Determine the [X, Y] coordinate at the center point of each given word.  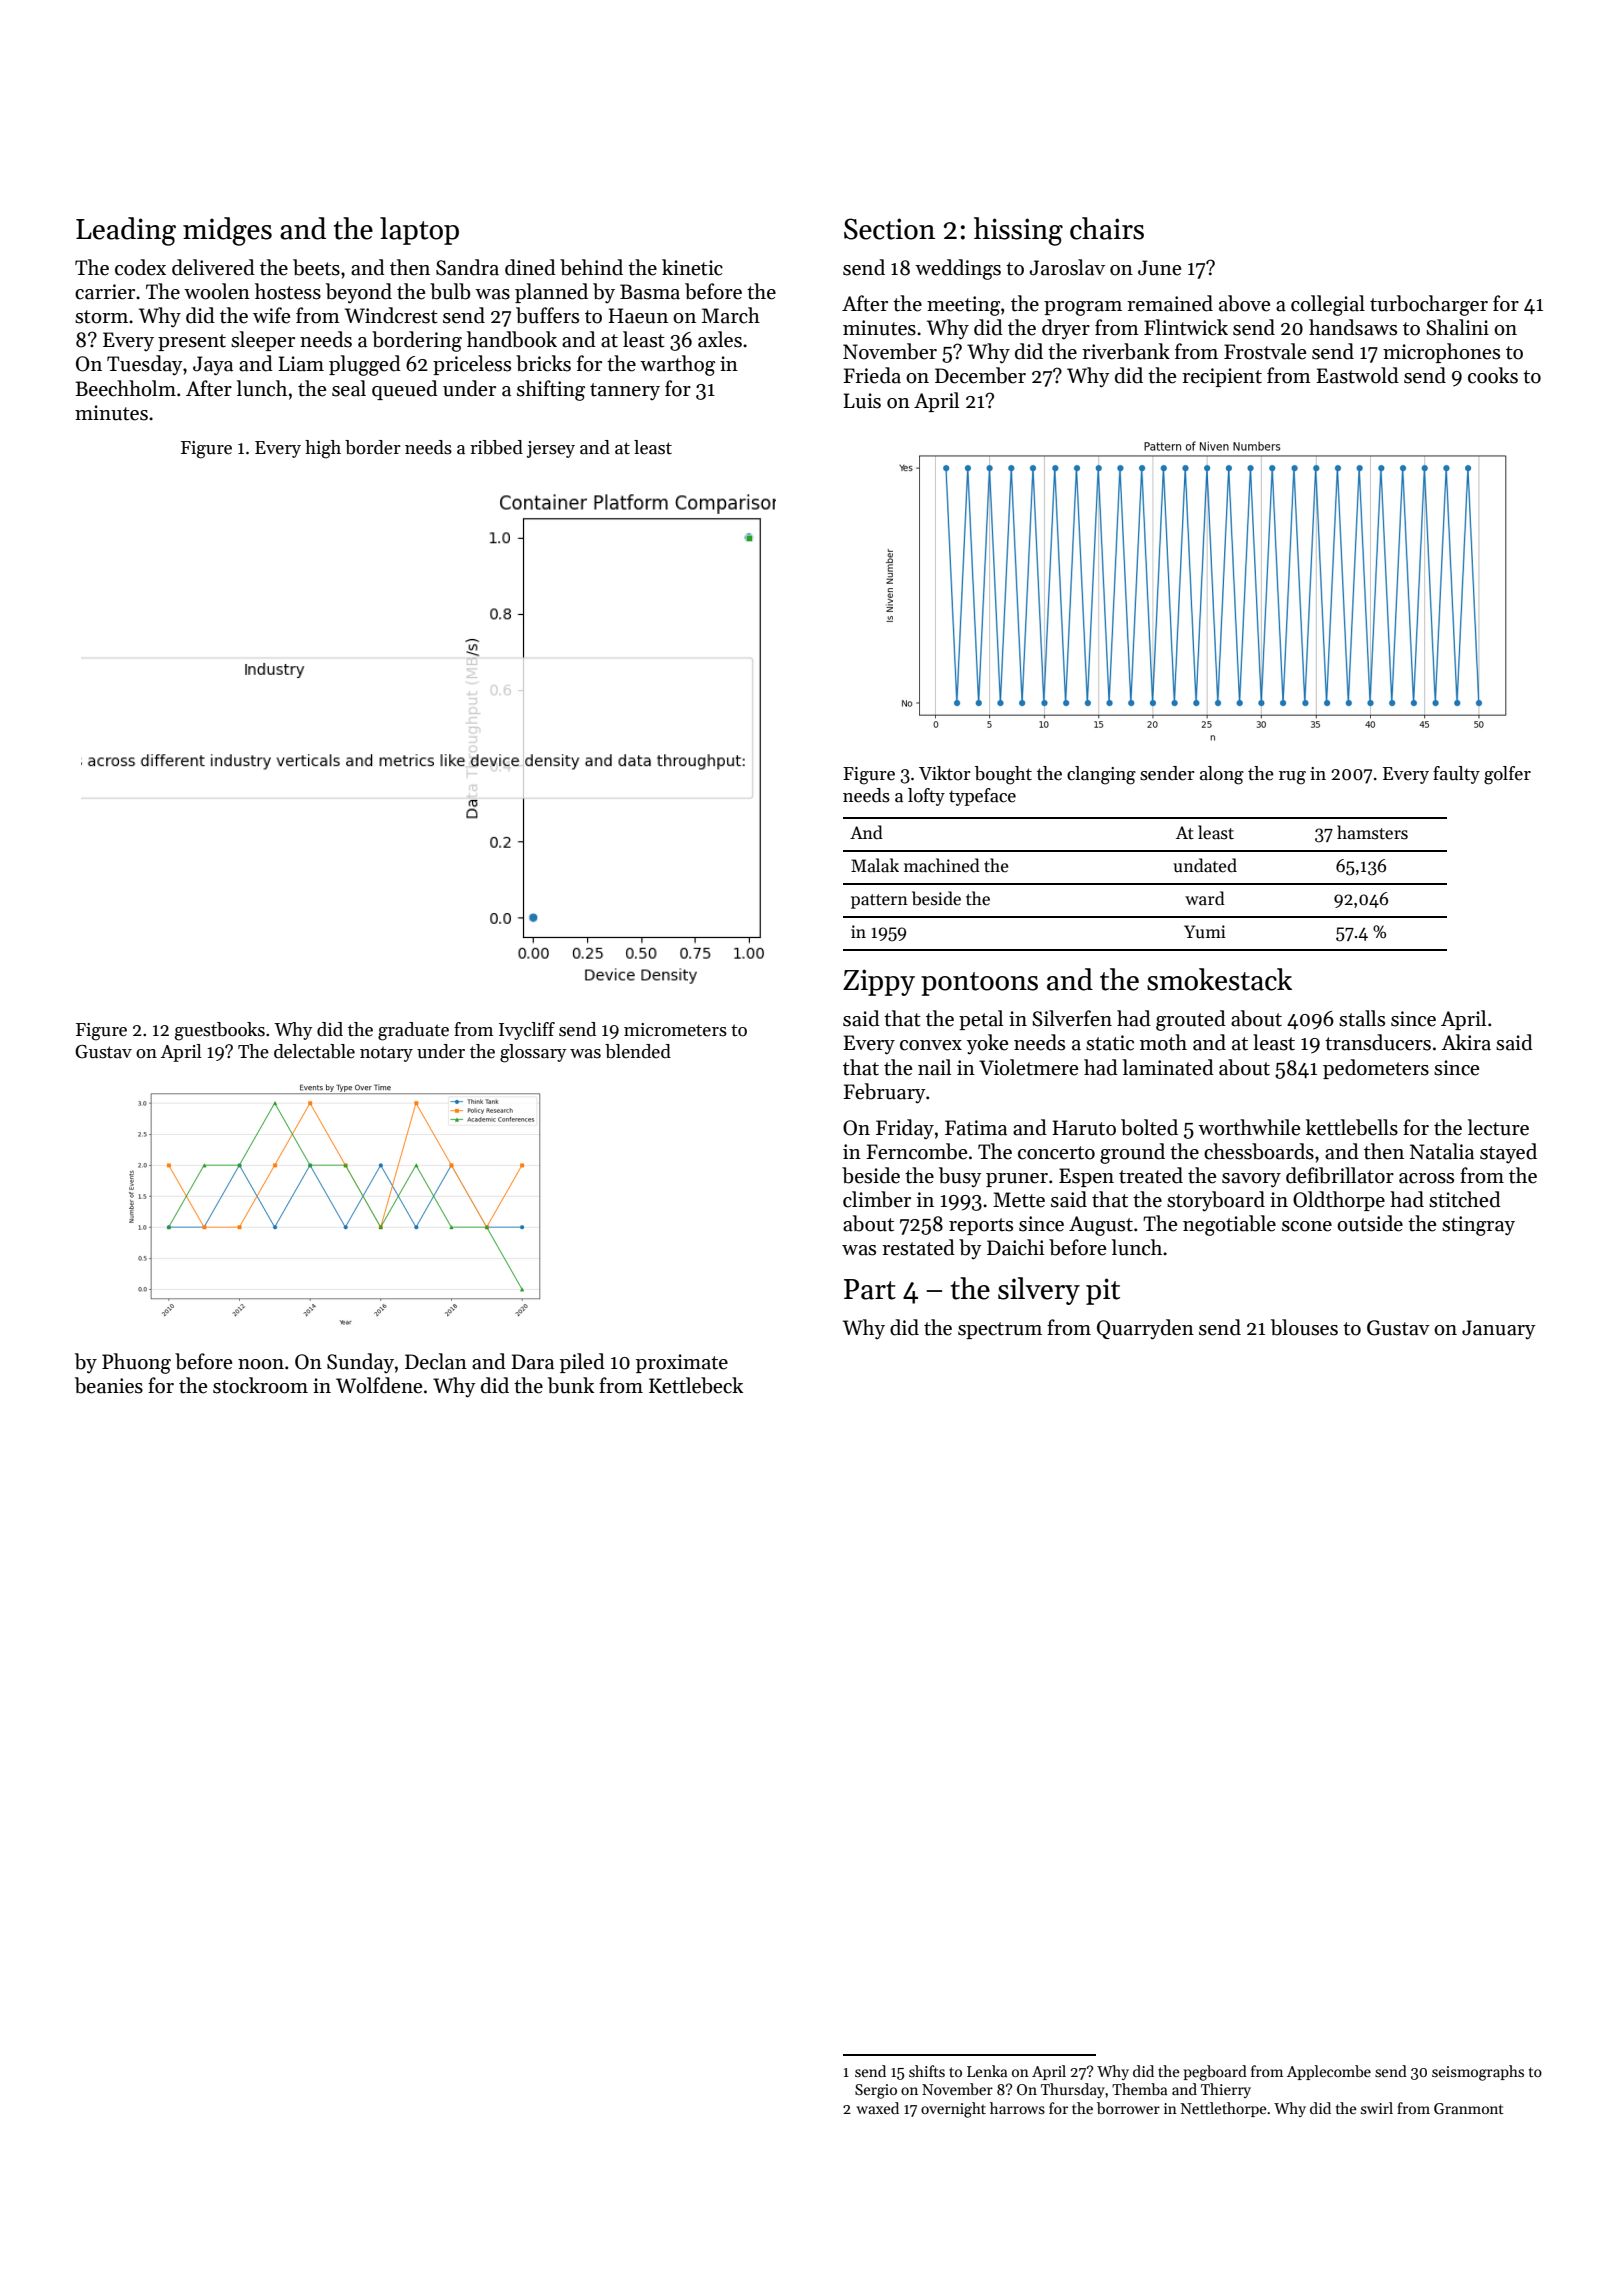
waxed [877, 2108]
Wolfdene [379, 1385]
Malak [875, 865]
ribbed [496, 447]
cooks [1493, 375]
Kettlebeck [696, 1385]
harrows [1017, 2108]
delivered [213, 267]
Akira [1466, 1042]
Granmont [1469, 2108]
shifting [551, 390]
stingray [1478, 1226]
